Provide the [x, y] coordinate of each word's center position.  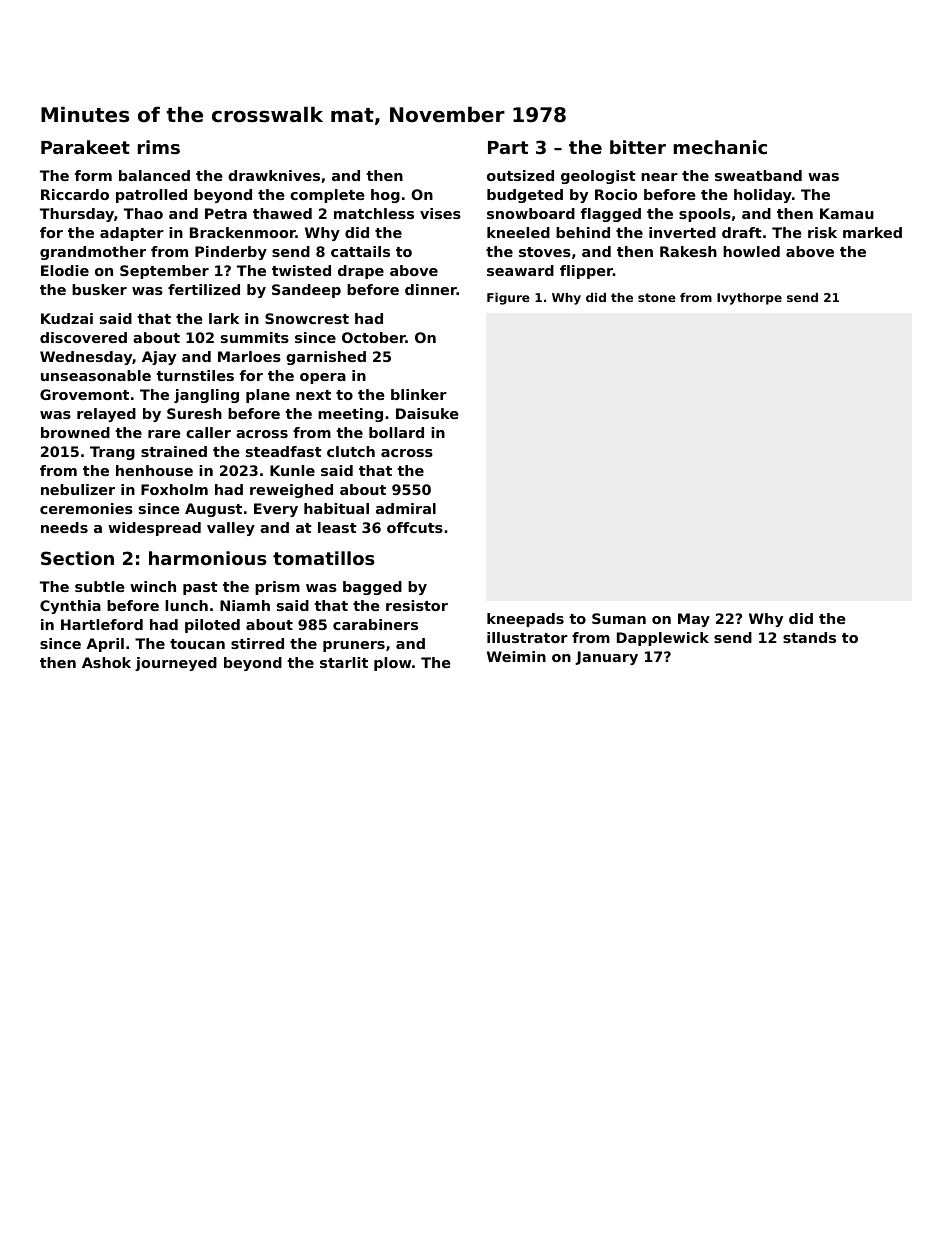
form [93, 175]
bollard [396, 432]
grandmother [93, 253]
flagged [611, 215]
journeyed [176, 664]
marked [872, 232]
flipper [586, 272]
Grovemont [84, 394]
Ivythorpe [749, 299]
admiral [406, 508]
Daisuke [427, 413]
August [213, 510]
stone [657, 297]
